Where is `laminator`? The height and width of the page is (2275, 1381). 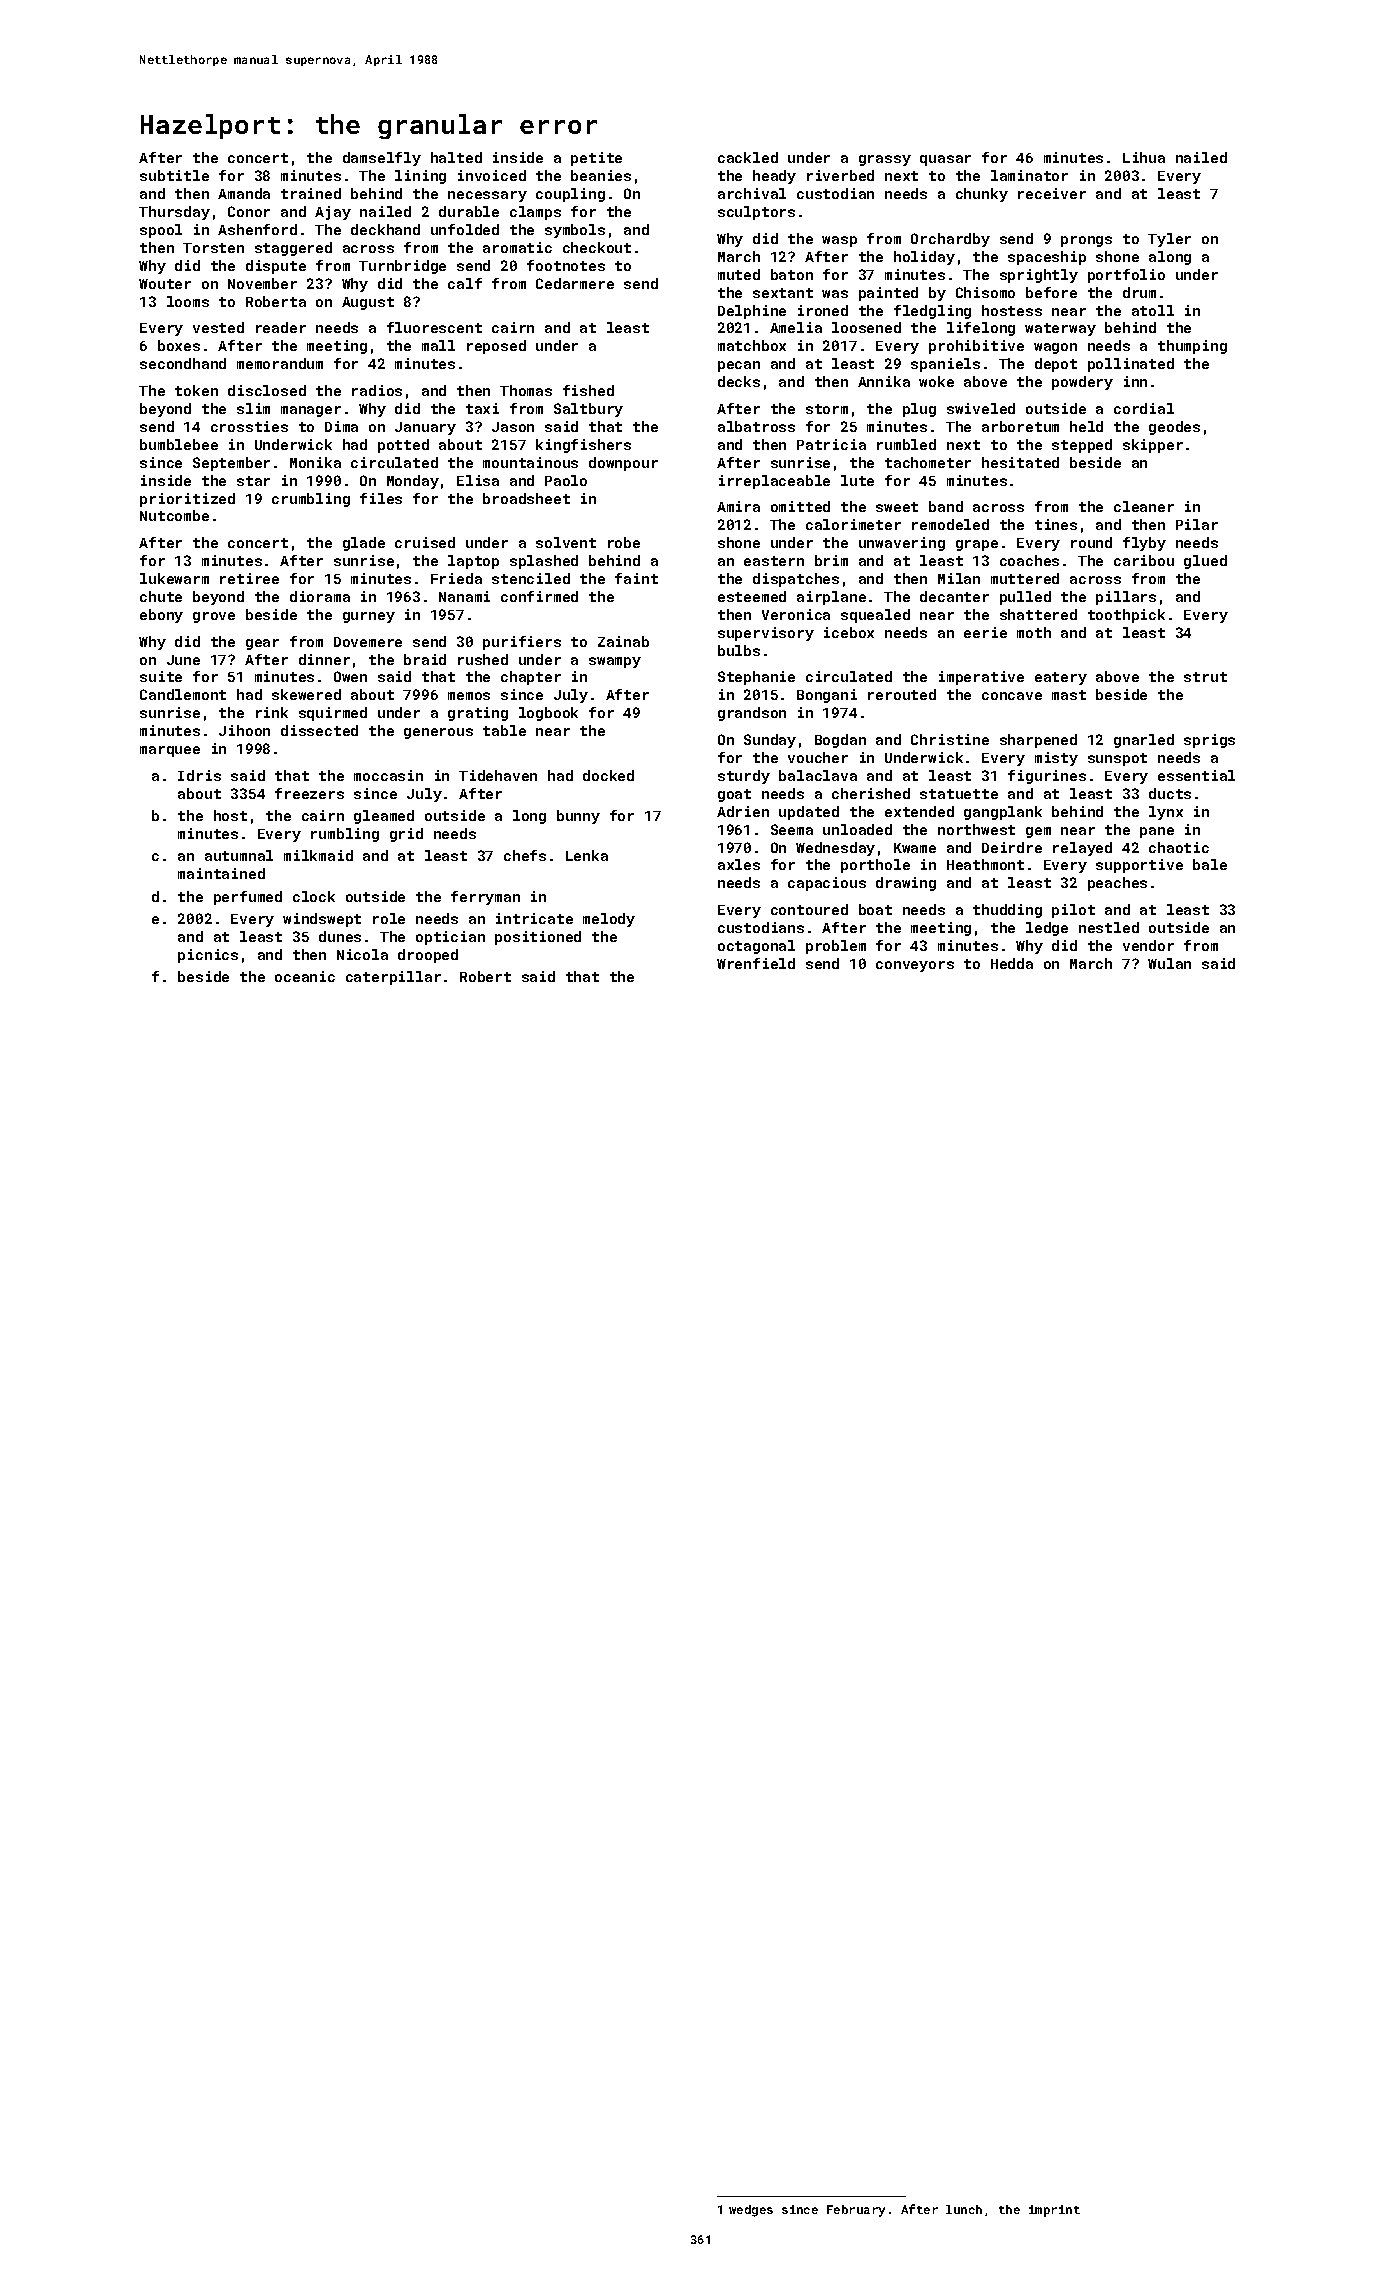
laminator is located at coordinates (1029, 175).
